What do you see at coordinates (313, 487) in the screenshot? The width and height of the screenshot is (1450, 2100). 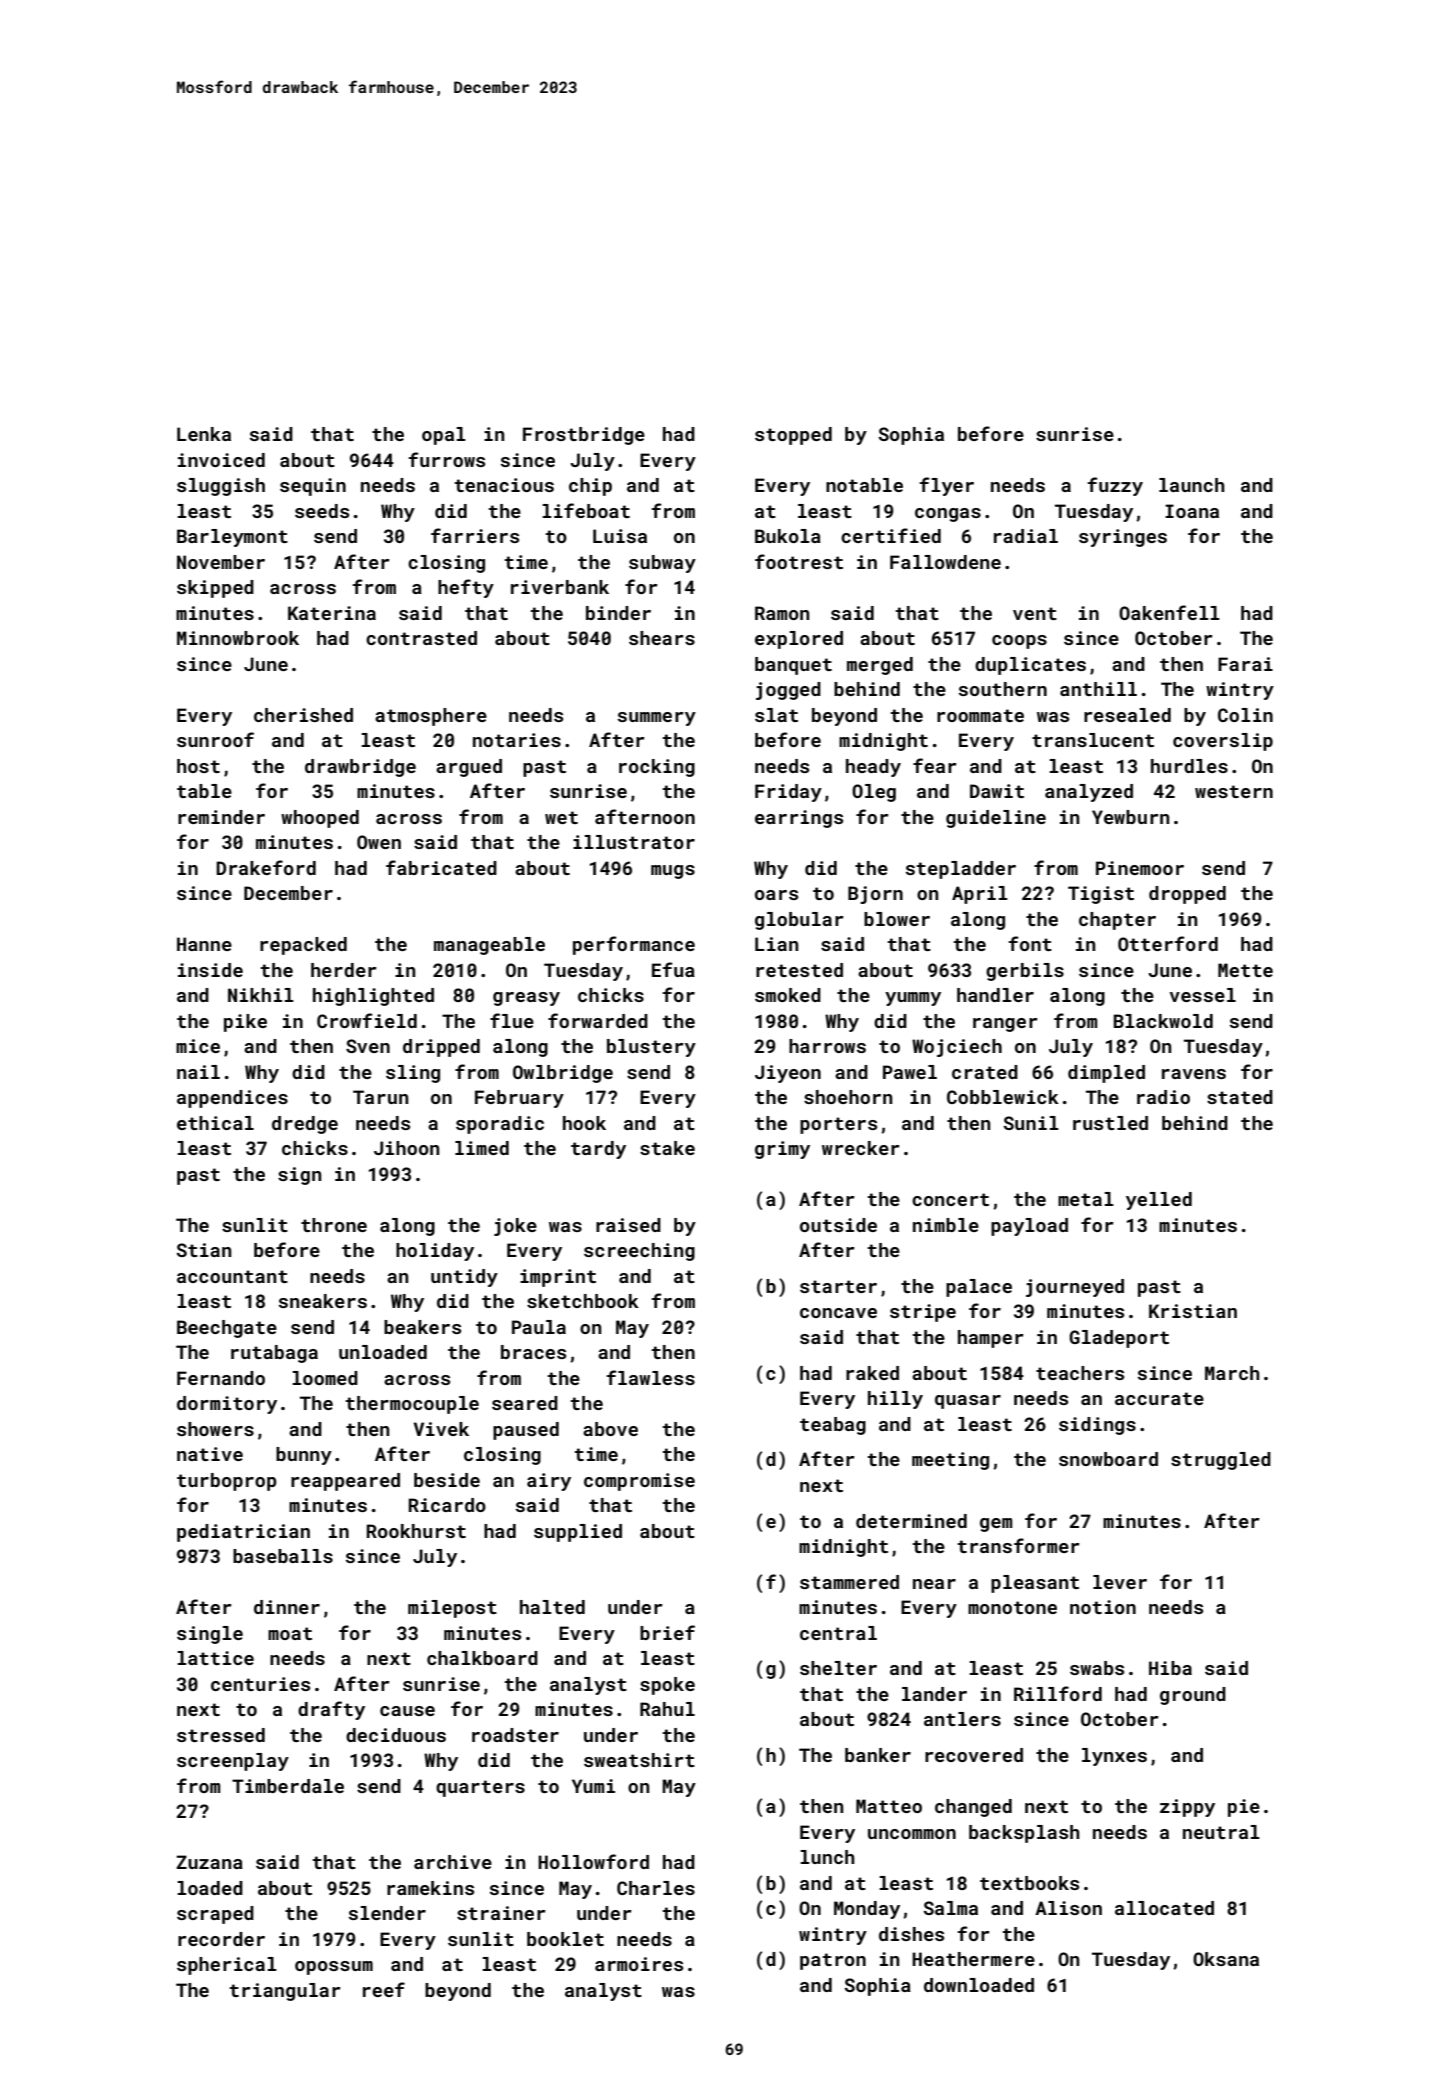 I see `sequin` at bounding box center [313, 487].
